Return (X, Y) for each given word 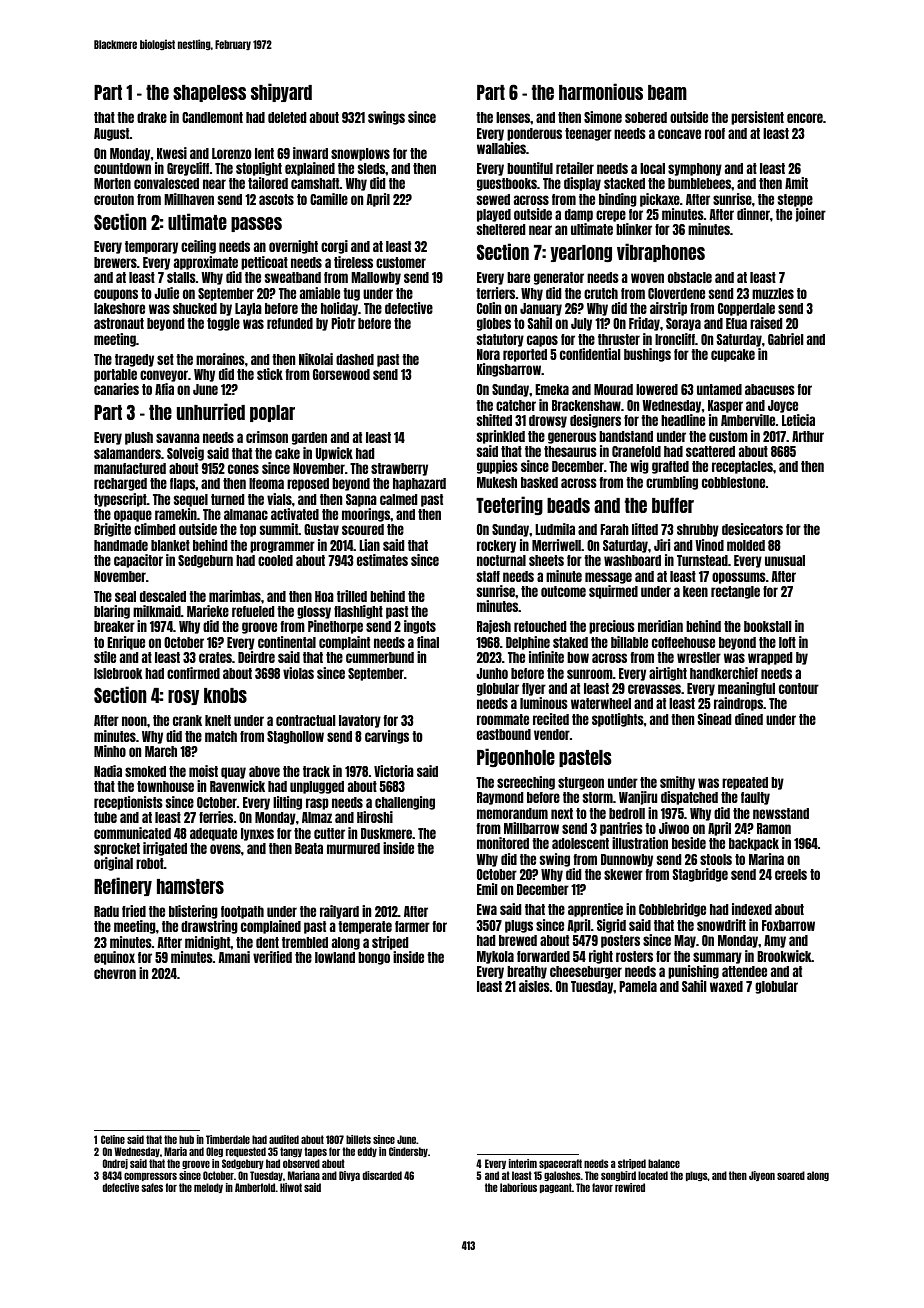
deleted (287, 117)
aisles (534, 986)
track (316, 771)
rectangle (735, 592)
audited (284, 1139)
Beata (309, 848)
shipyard (281, 92)
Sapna (361, 500)
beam (667, 92)
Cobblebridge (672, 910)
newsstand (781, 813)
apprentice (595, 910)
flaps (182, 484)
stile (105, 657)
